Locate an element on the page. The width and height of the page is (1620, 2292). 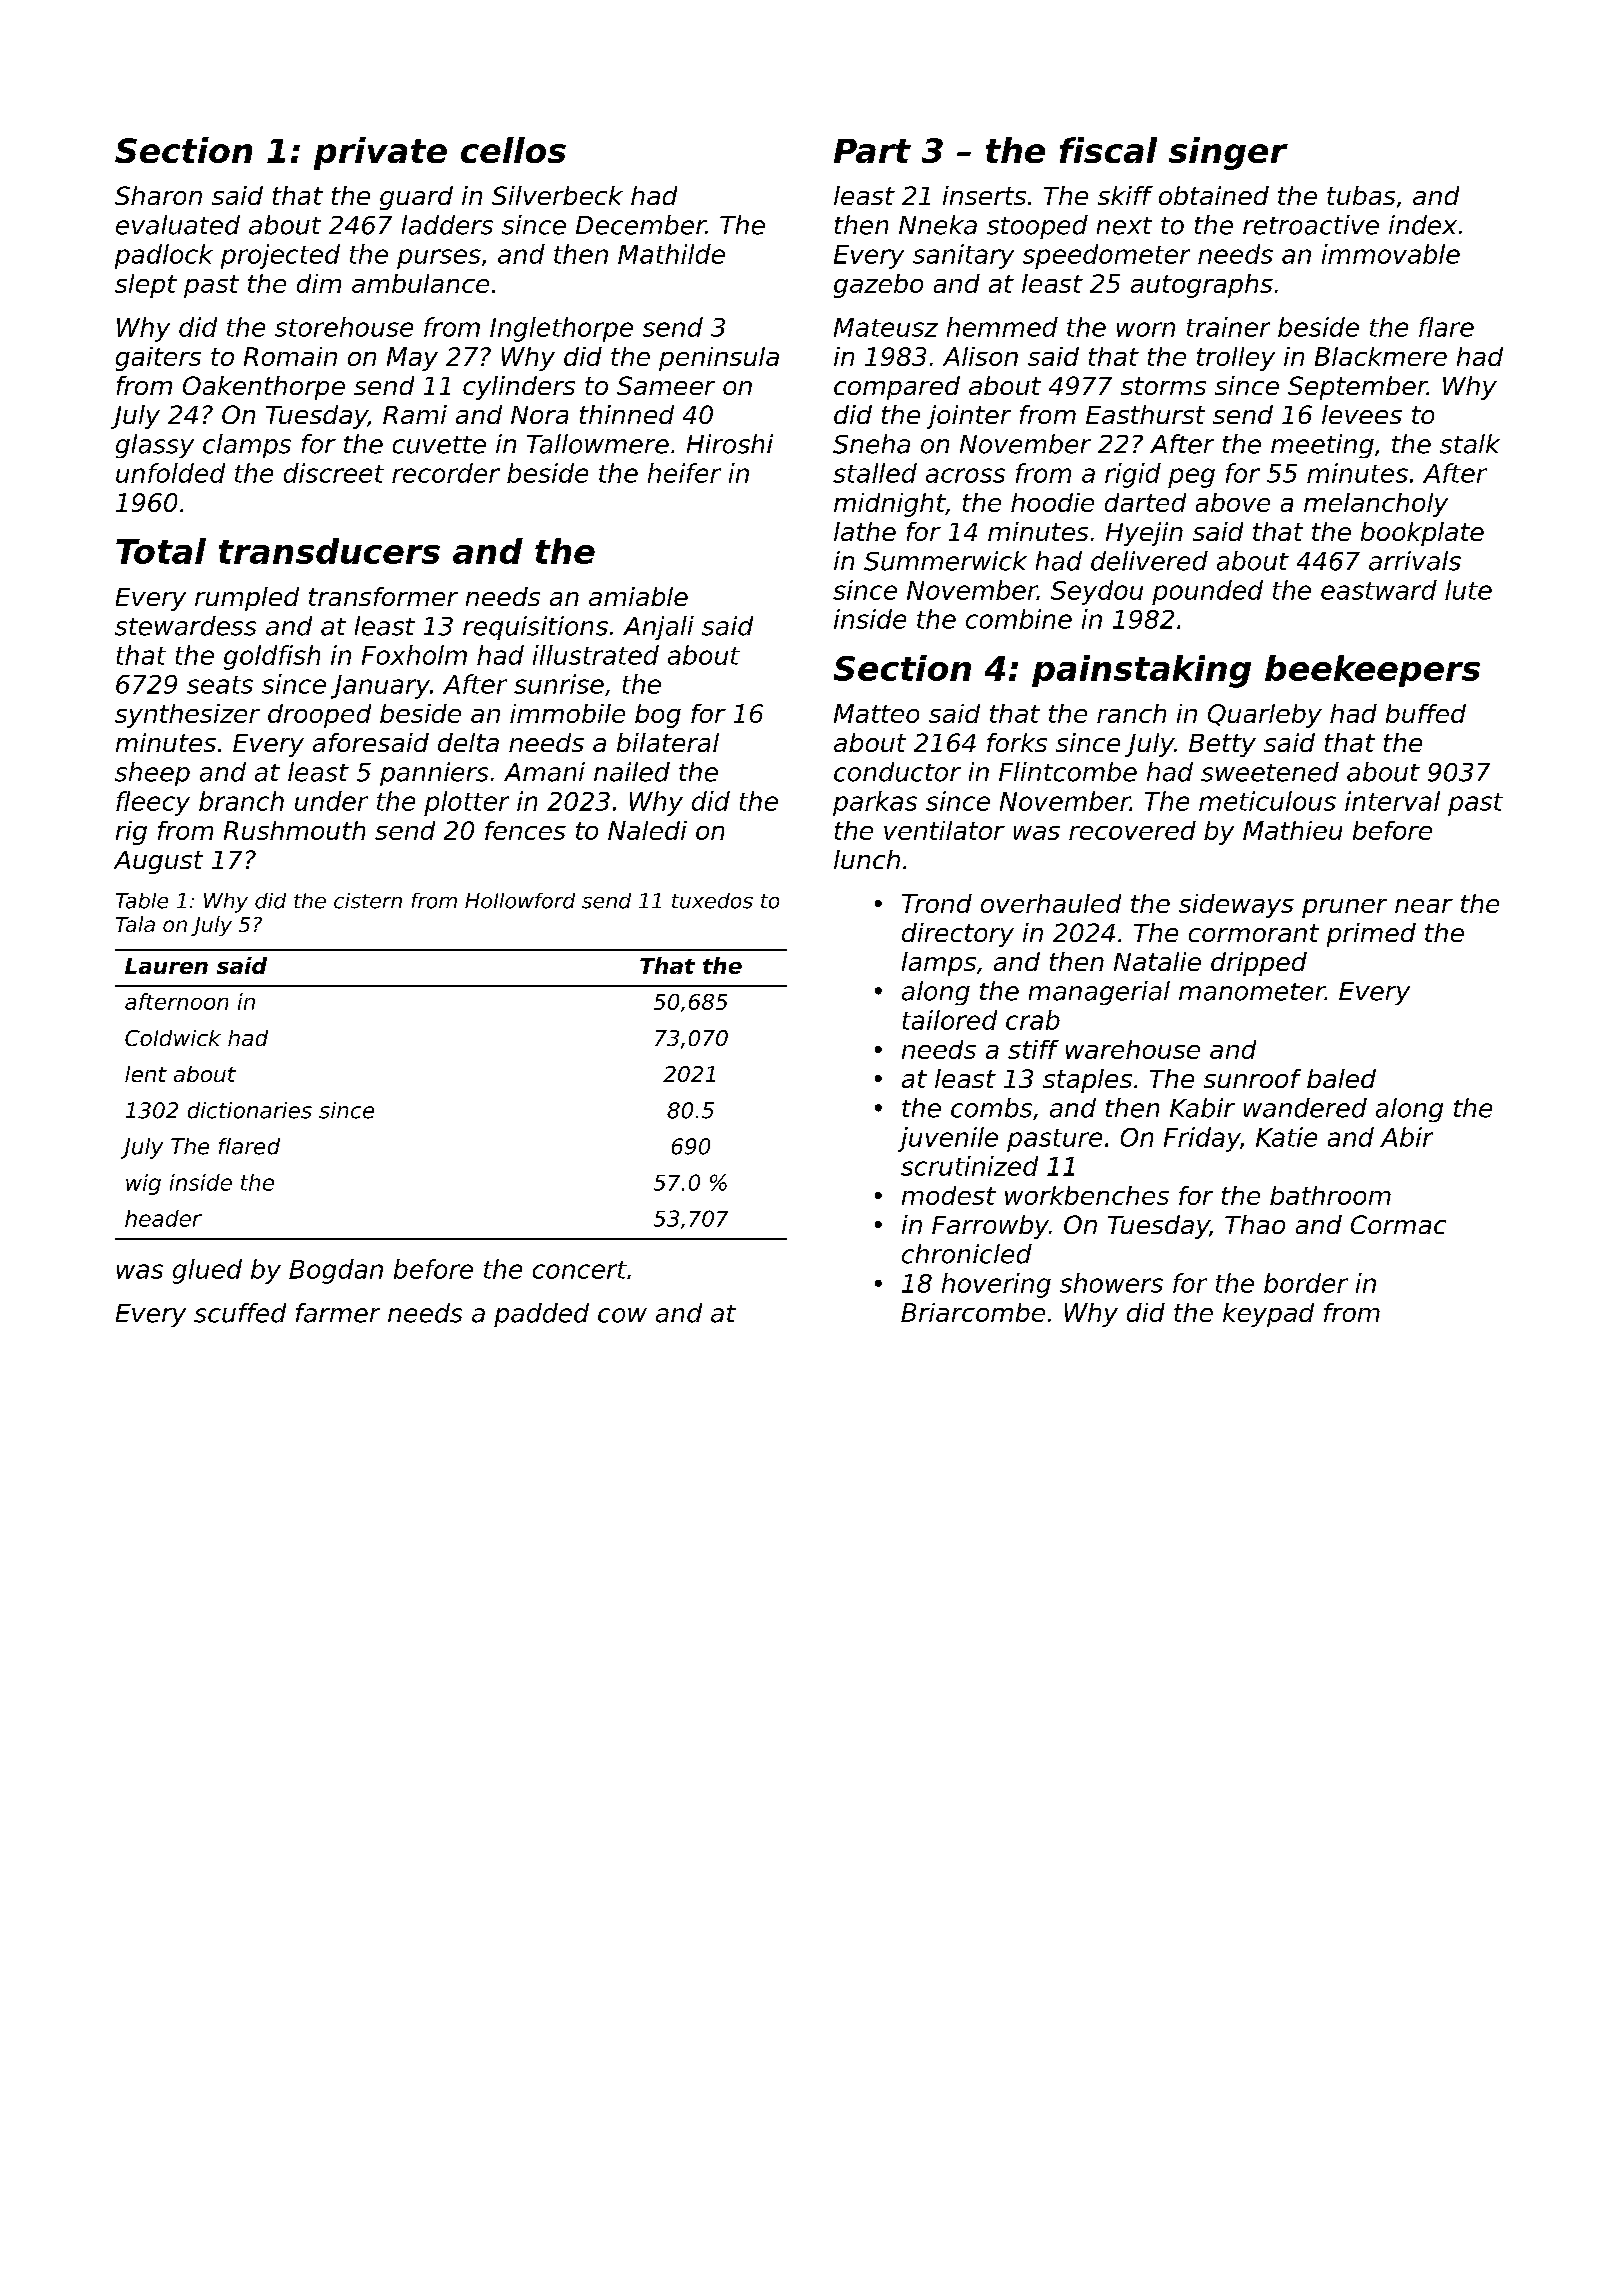
stewardess is located at coordinates (185, 626).
